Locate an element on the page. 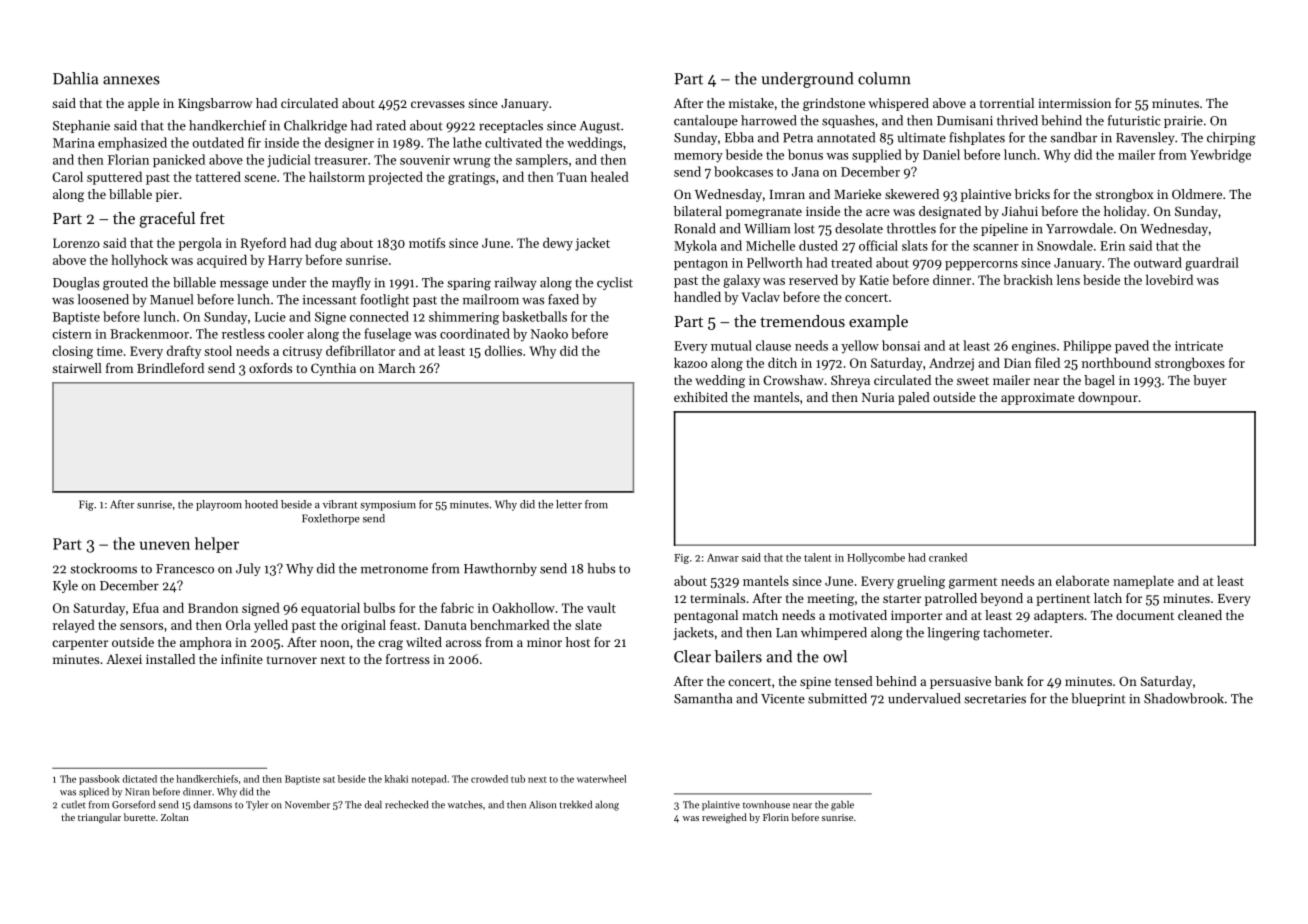 The image size is (1308, 924). nameplate is located at coordinates (1143, 582).
